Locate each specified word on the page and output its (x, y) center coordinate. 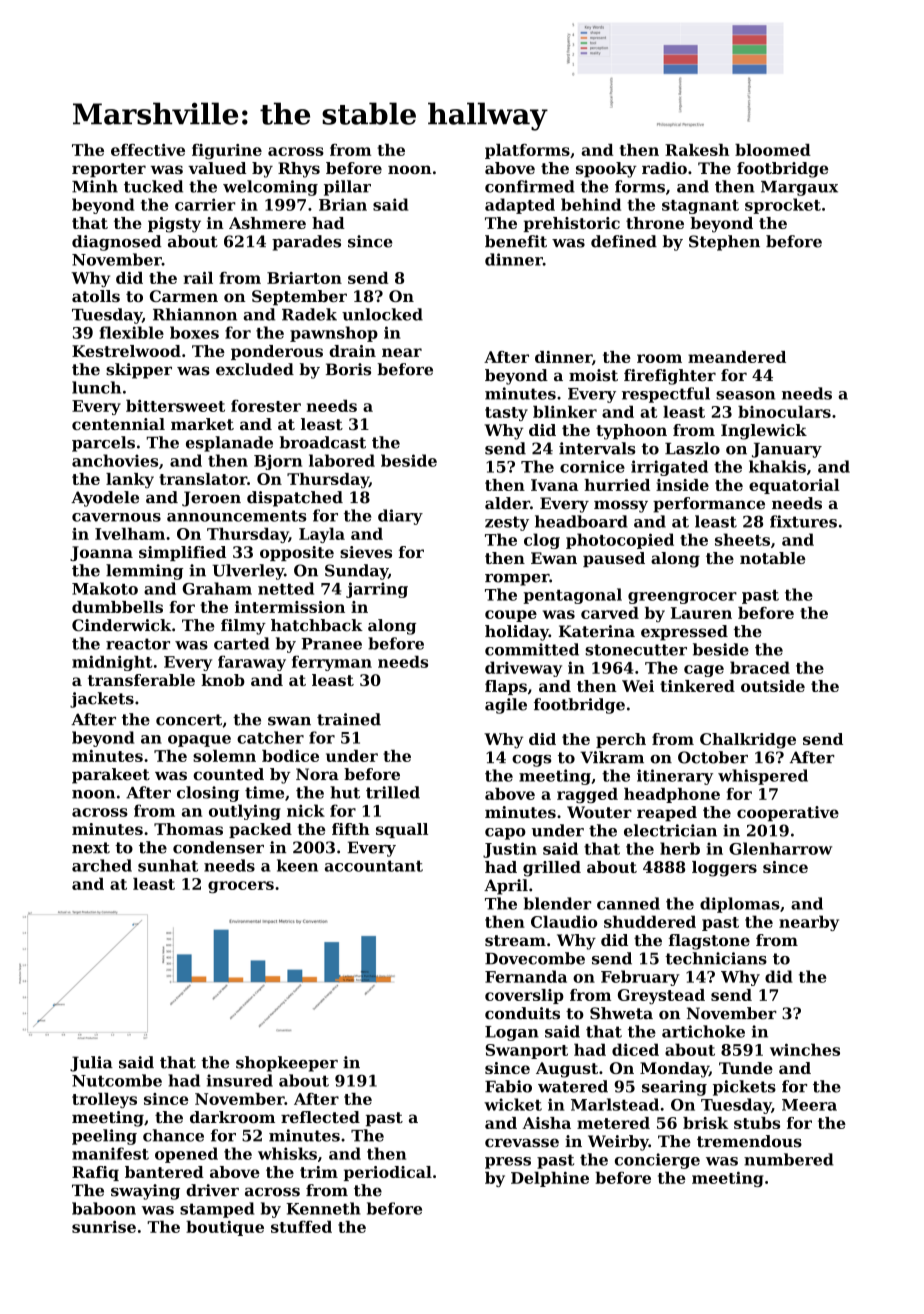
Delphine (550, 1179)
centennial (118, 424)
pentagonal (572, 596)
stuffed (301, 1226)
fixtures (803, 521)
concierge (657, 1161)
